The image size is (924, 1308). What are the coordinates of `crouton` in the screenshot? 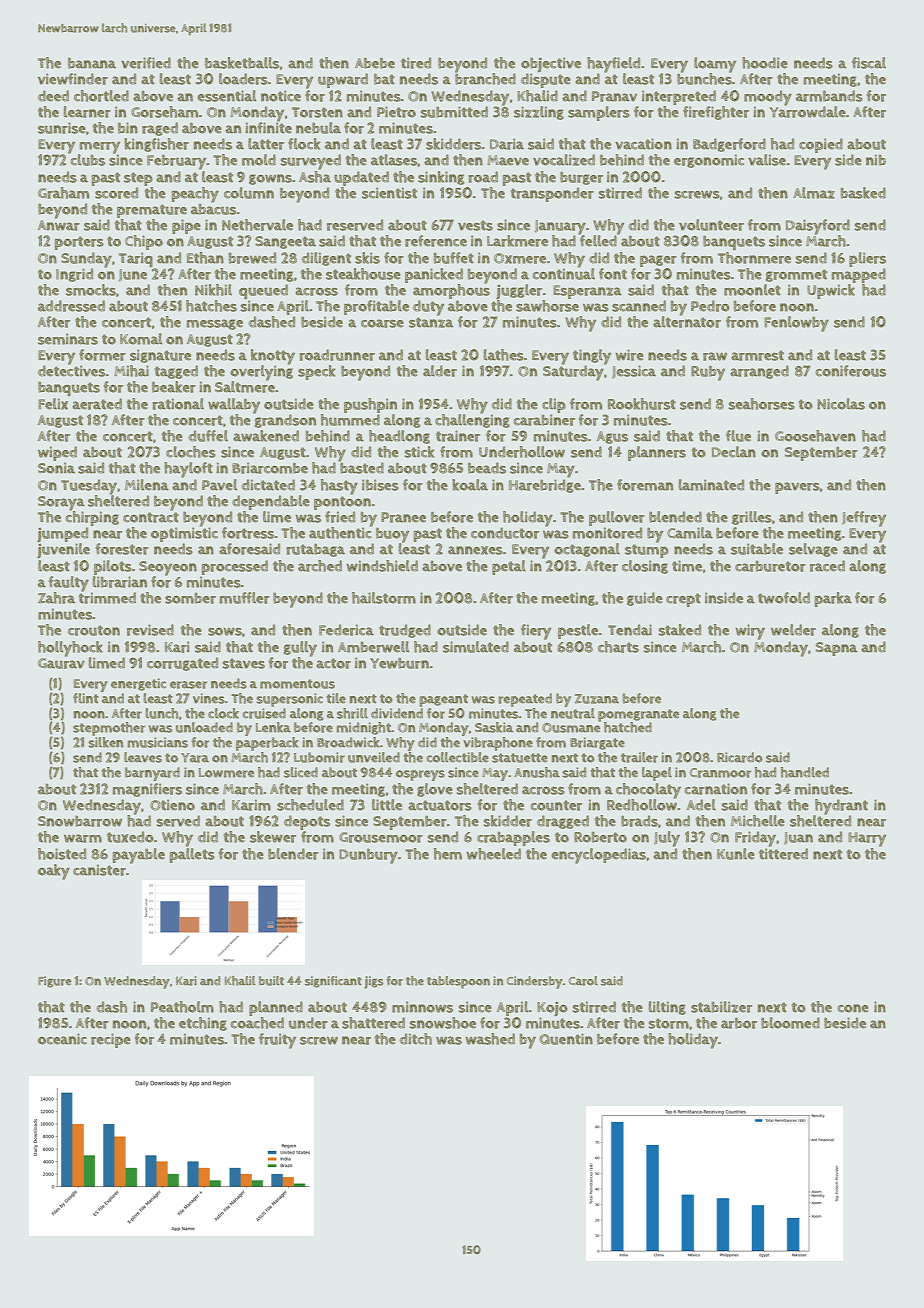 It's located at (94, 630).
